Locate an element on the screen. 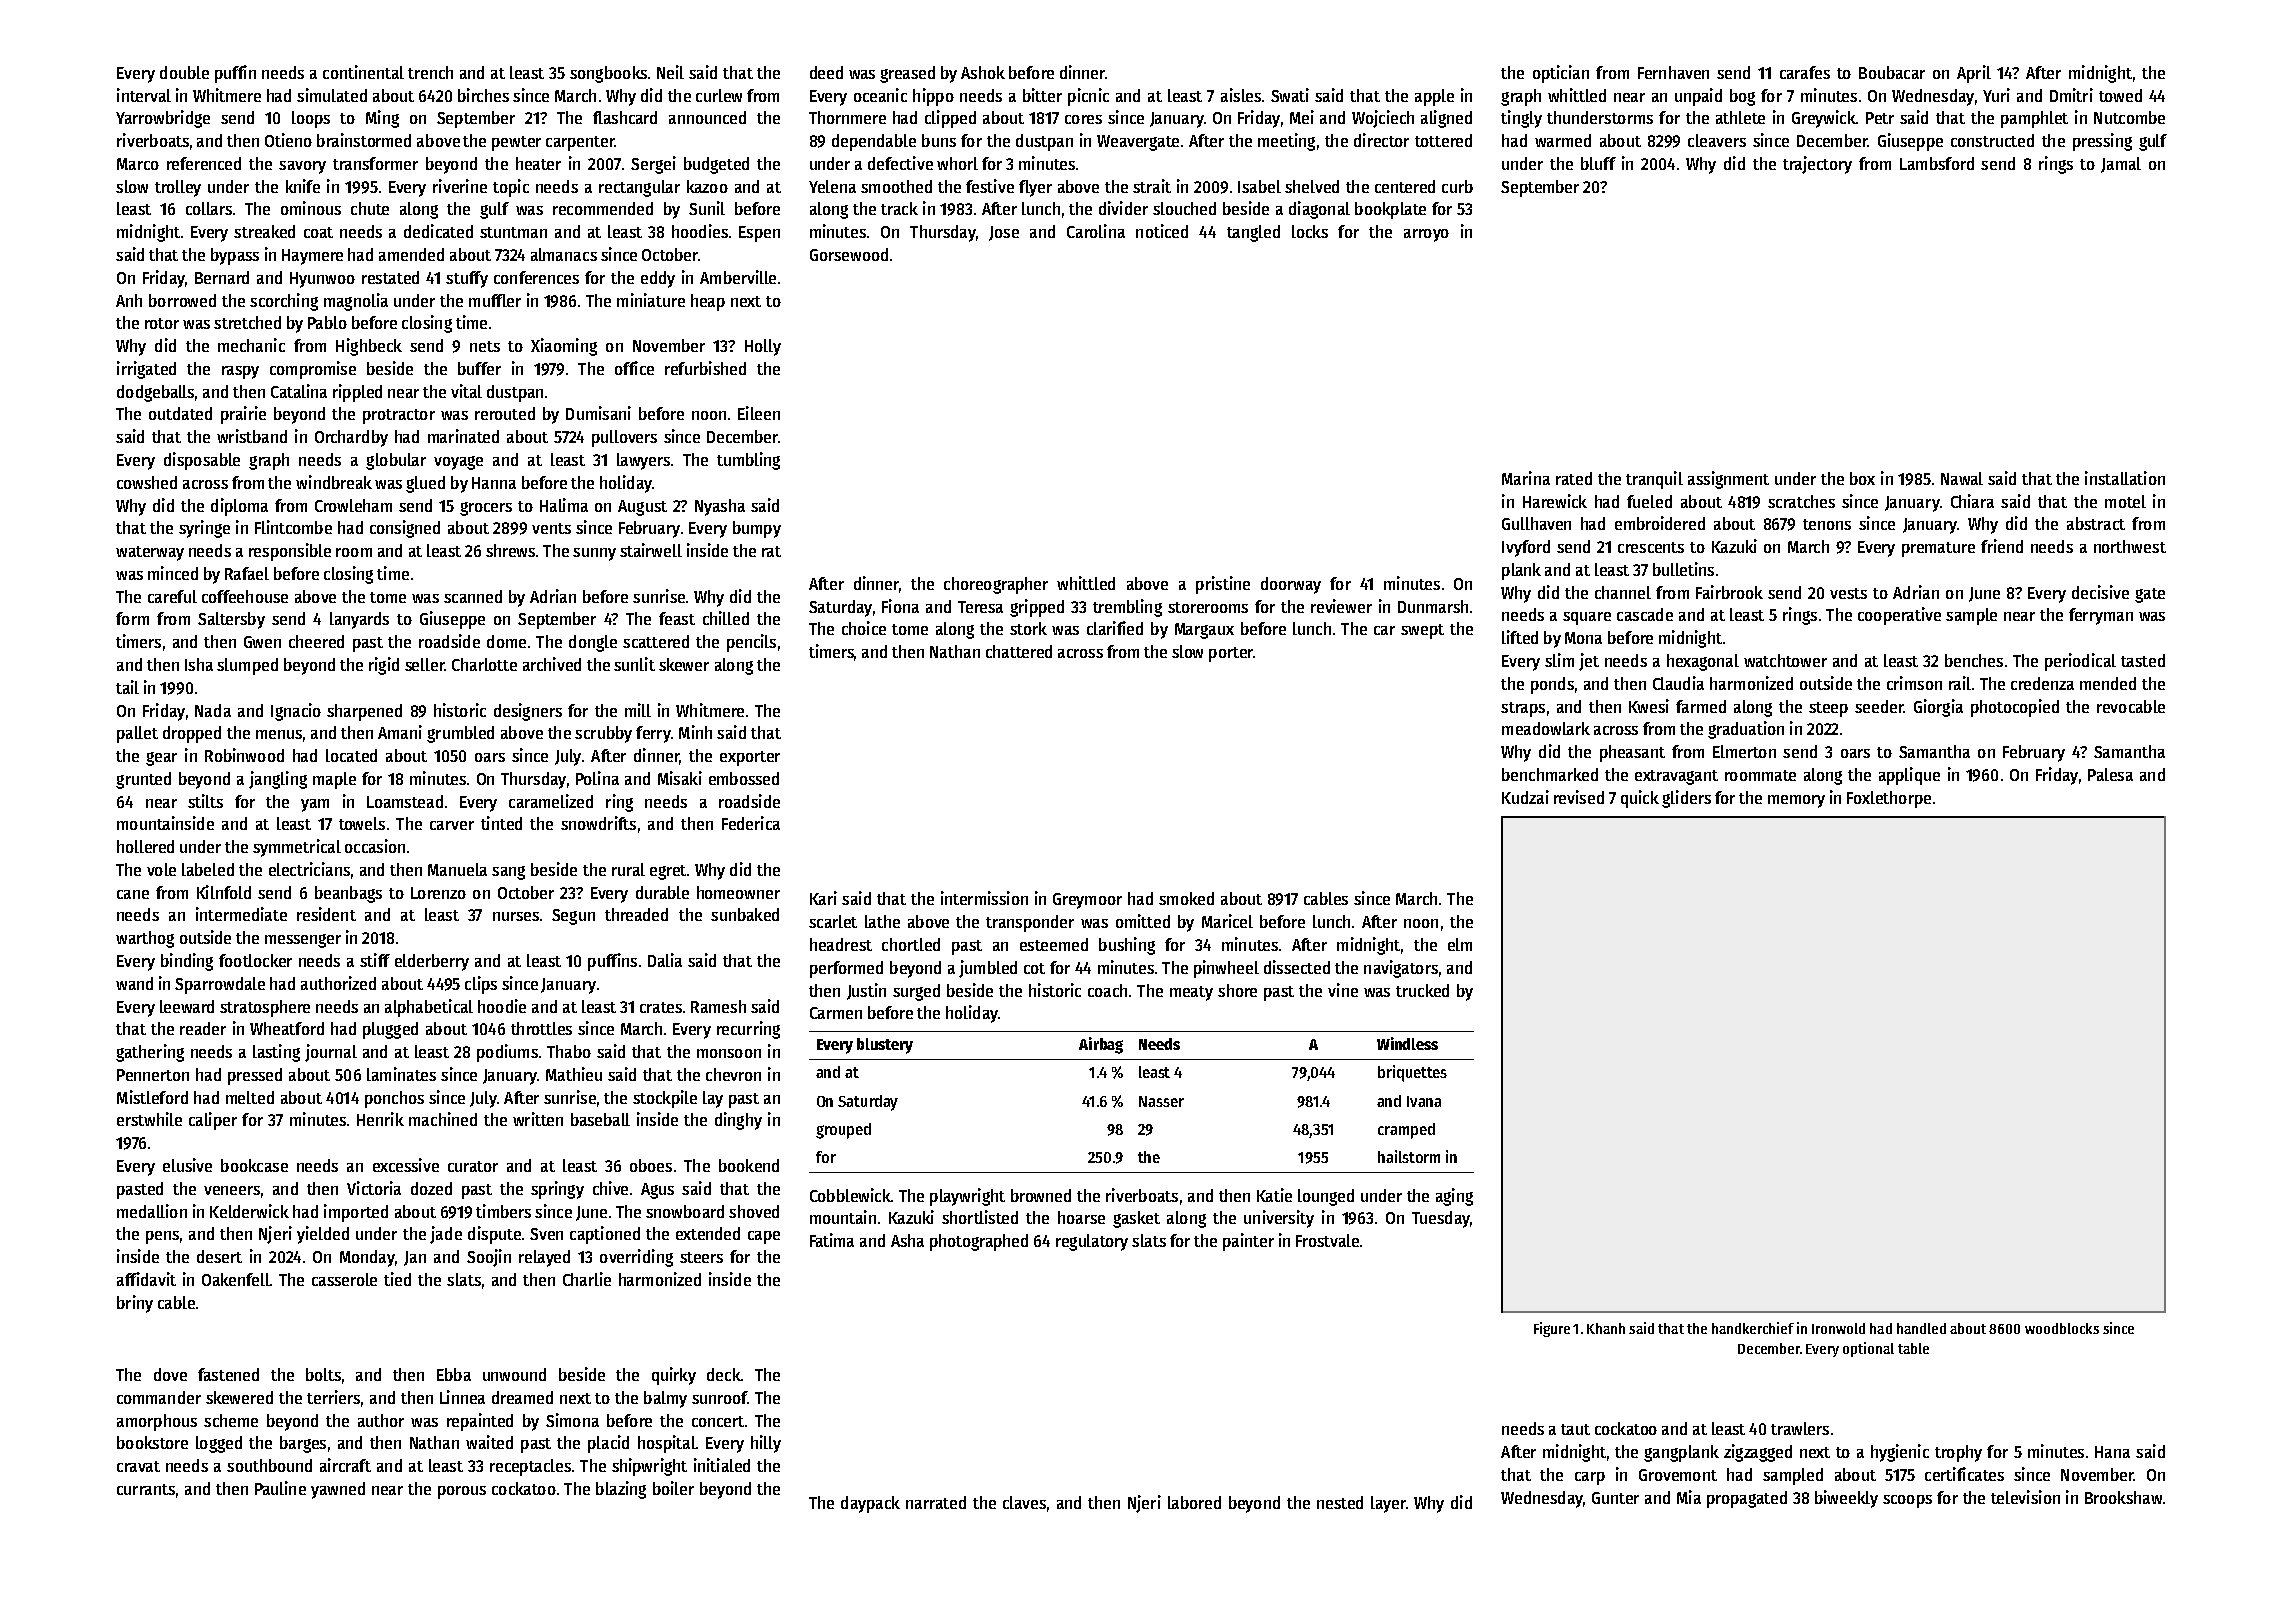 The image size is (2282, 1614). Charlie is located at coordinates (587, 1279).
